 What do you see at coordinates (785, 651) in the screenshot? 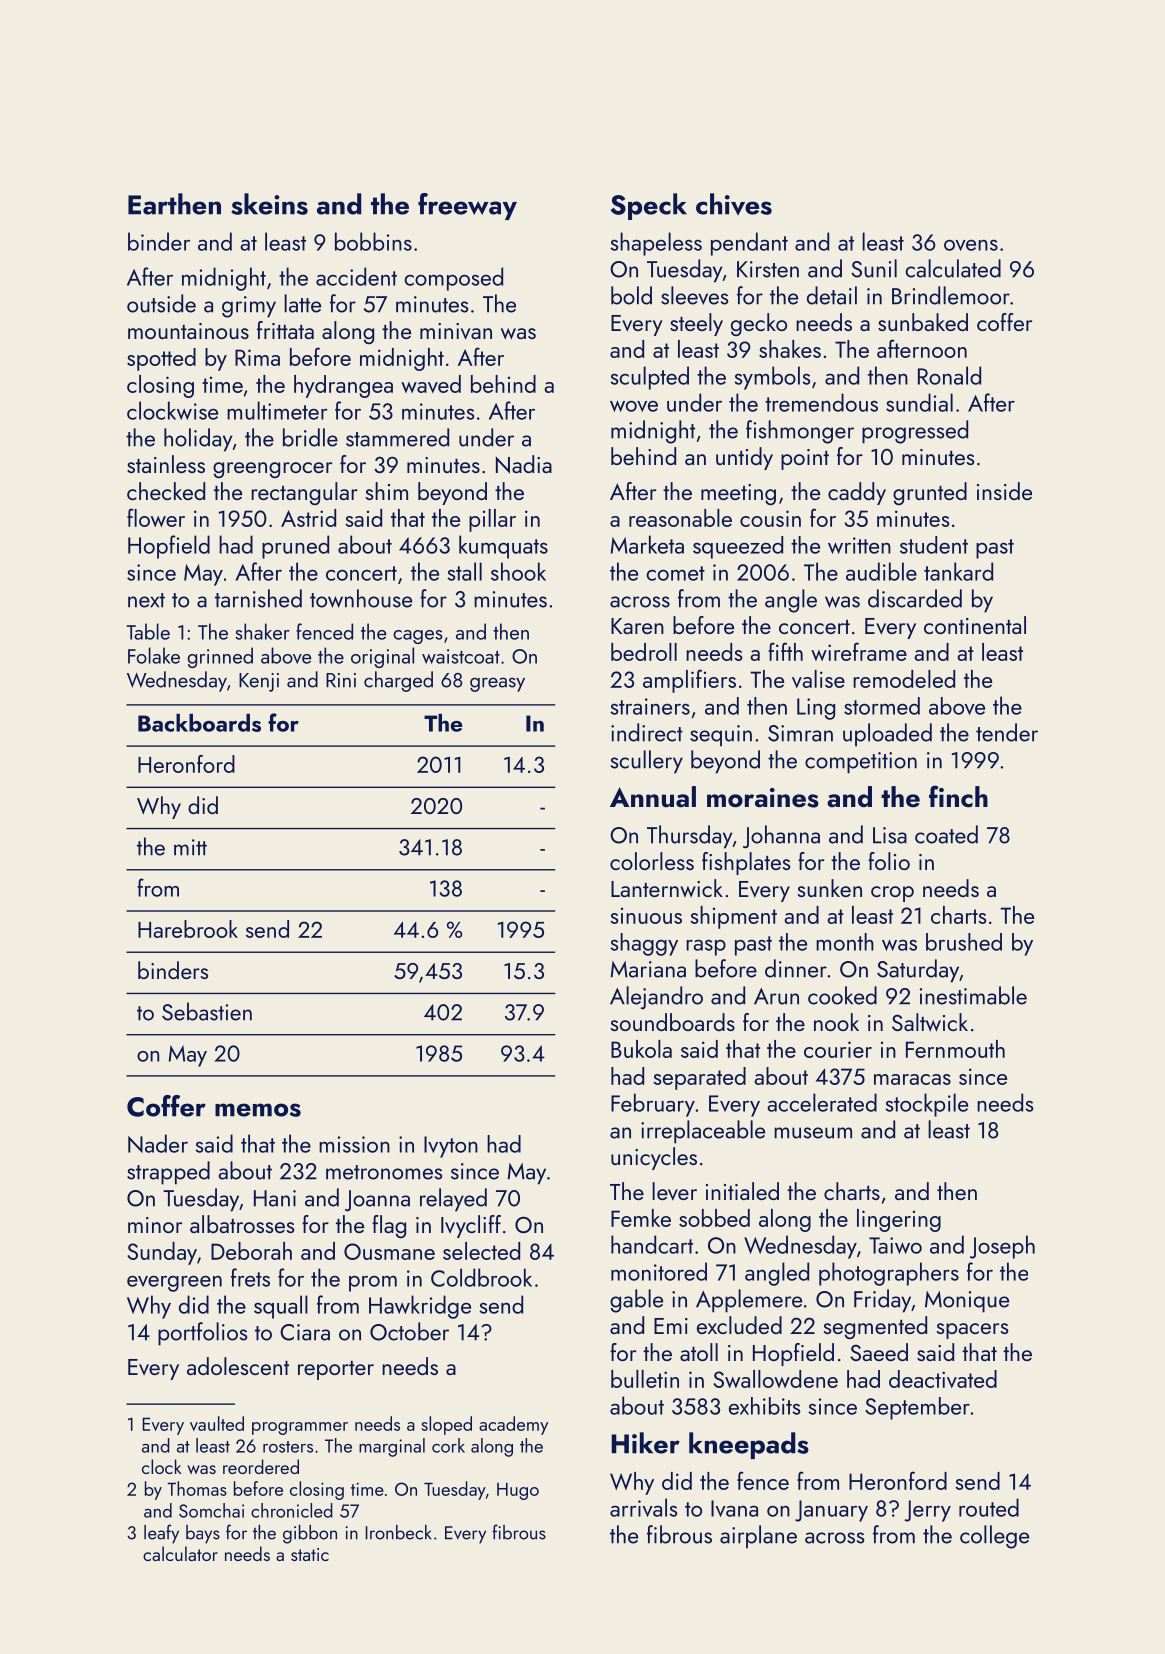
I see `fifth` at bounding box center [785, 651].
